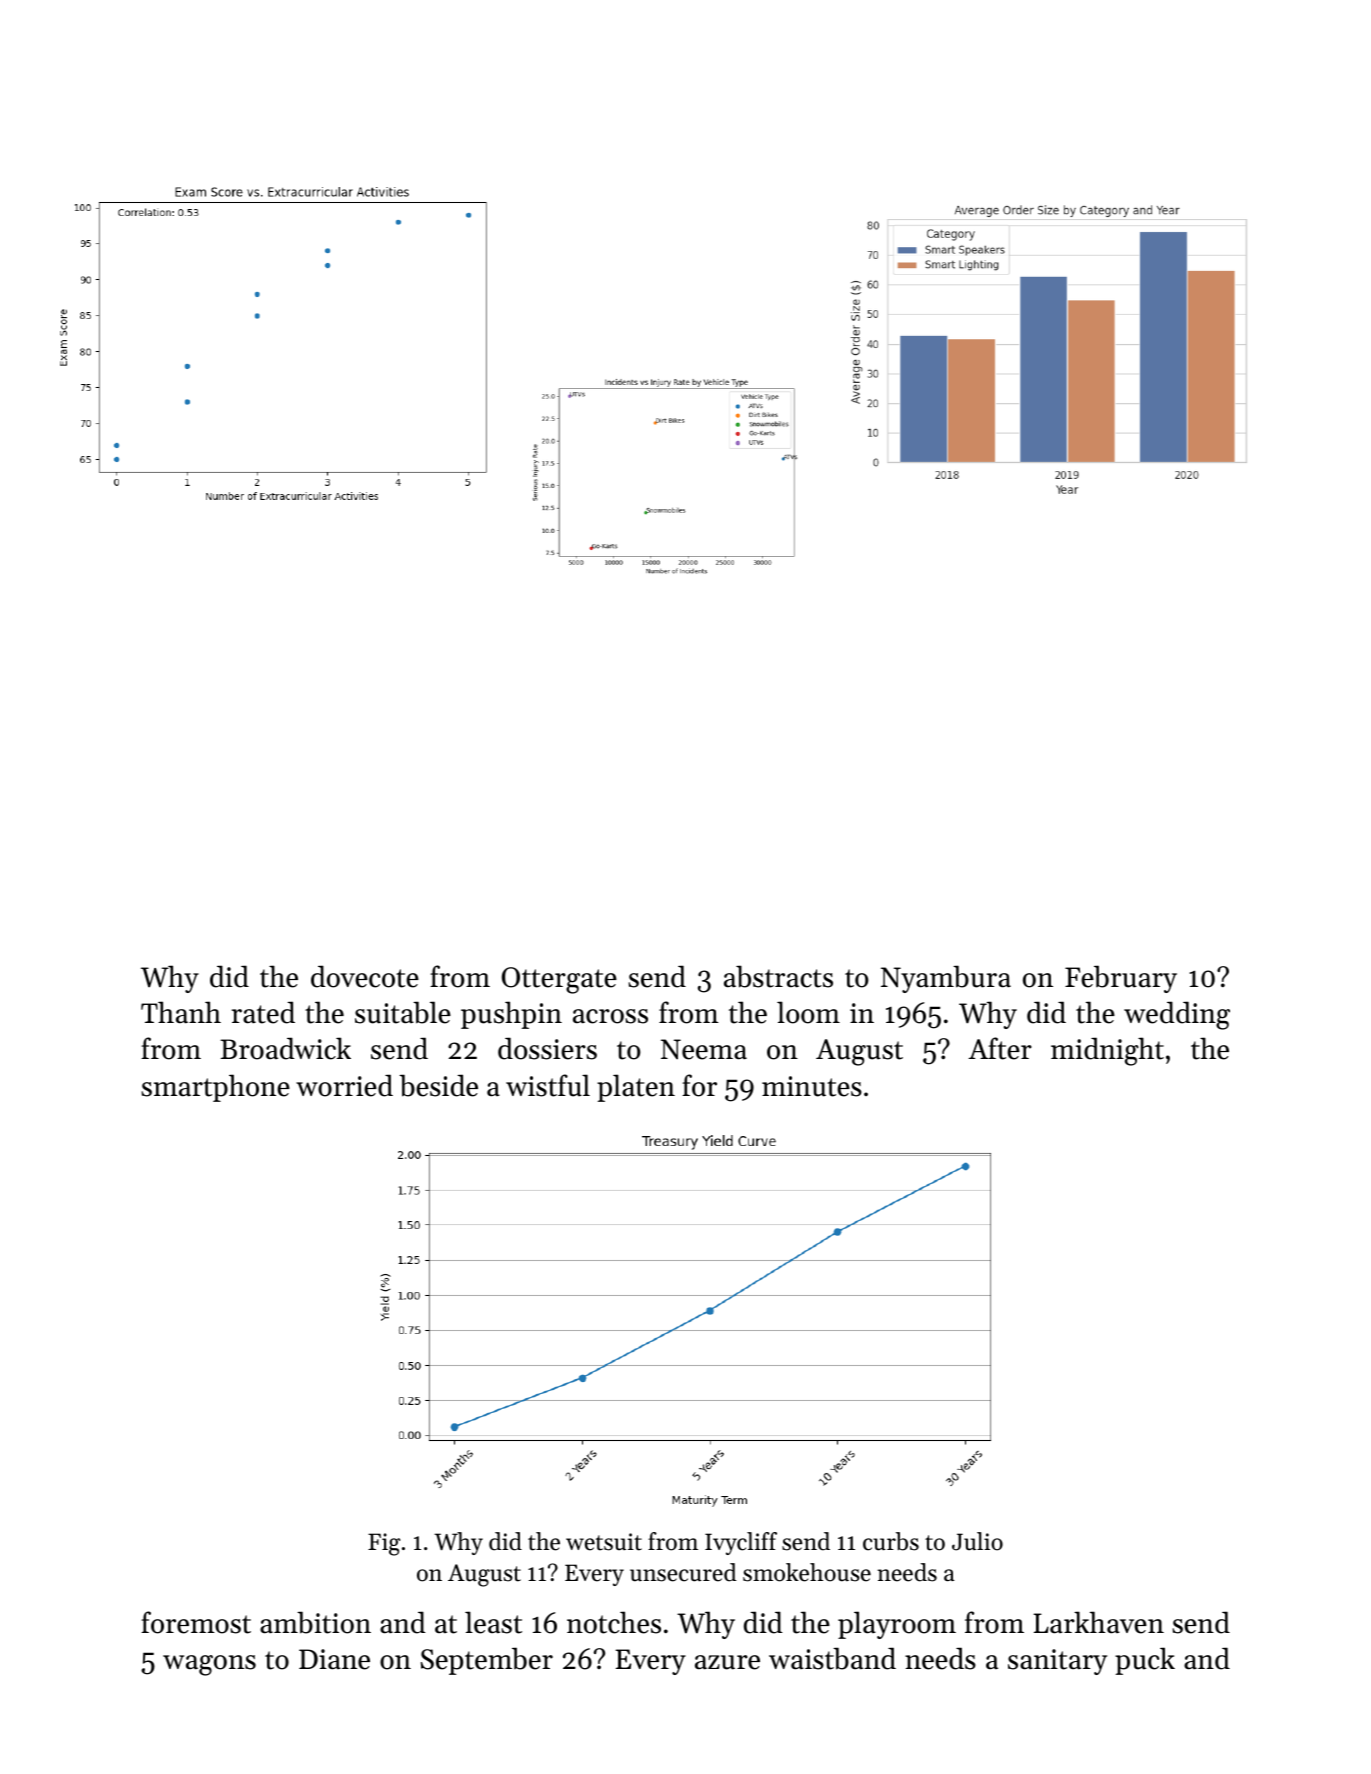 The image size is (1371, 1774). What do you see at coordinates (604, 1542) in the screenshot?
I see `wetsuit` at bounding box center [604, 1542].
